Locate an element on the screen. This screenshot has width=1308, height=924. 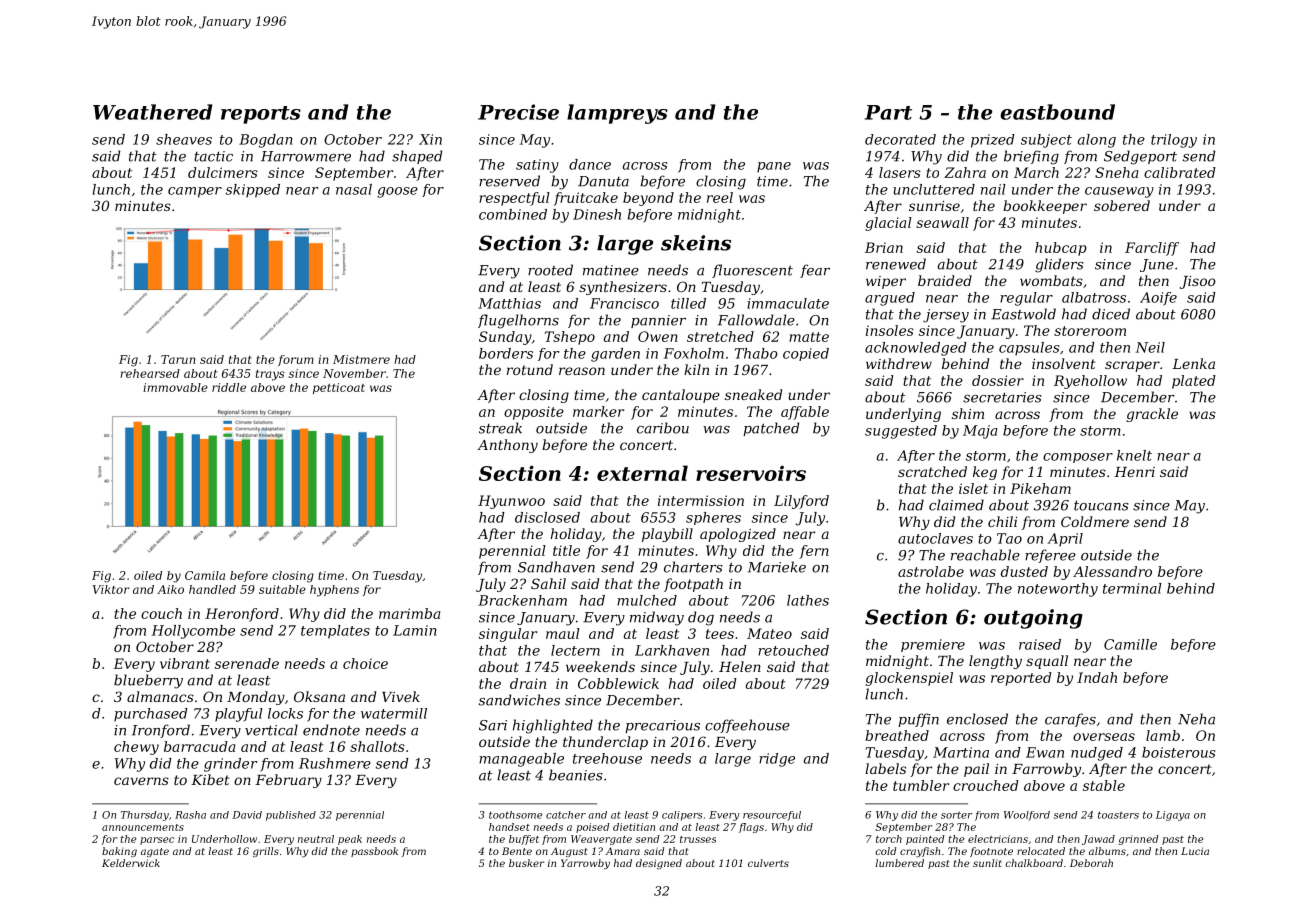
designed is located at coordinates (659, 864).
